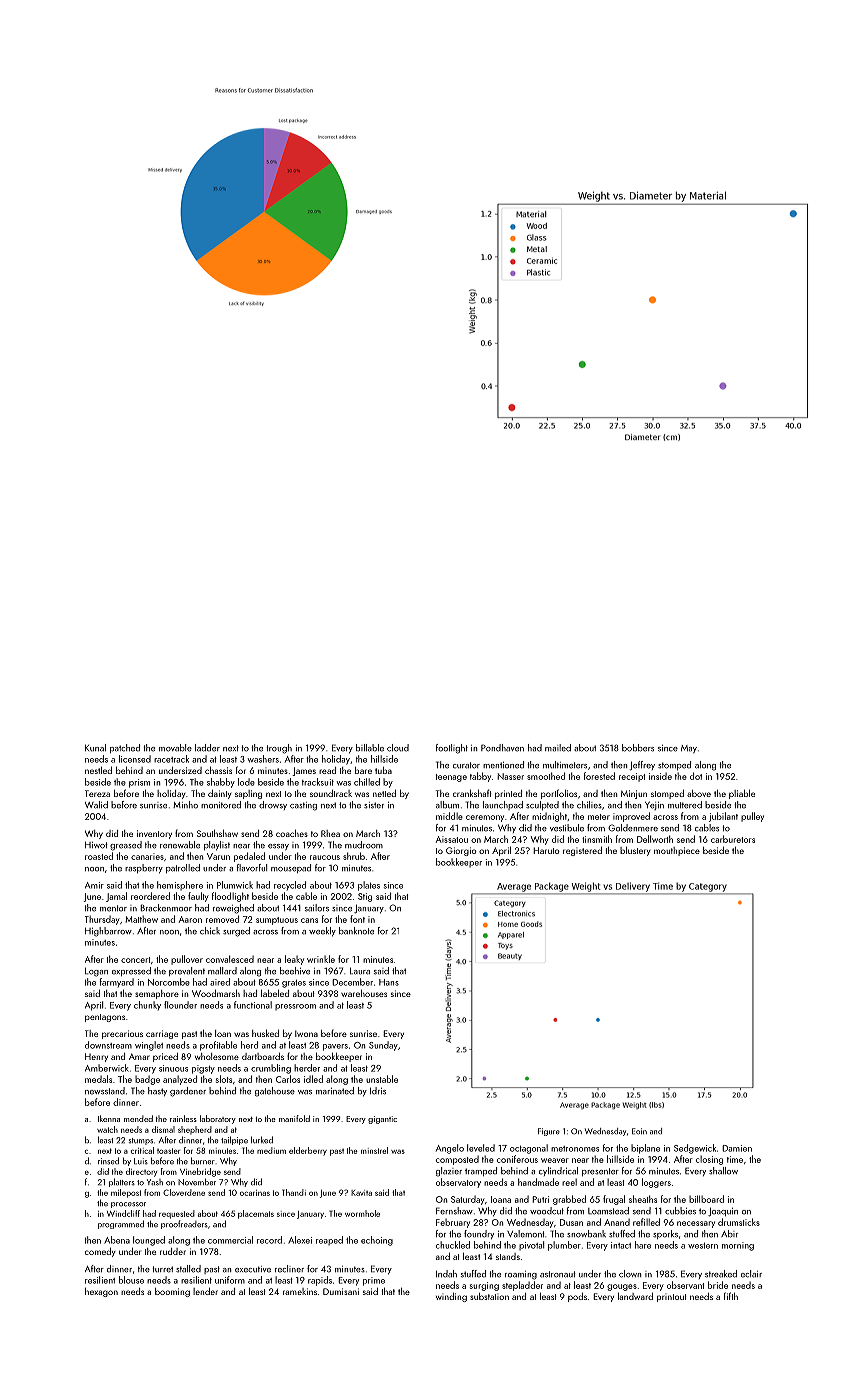 The height and width of the page is (1400, 849). I want to click on Hans, so click(389, 982).
